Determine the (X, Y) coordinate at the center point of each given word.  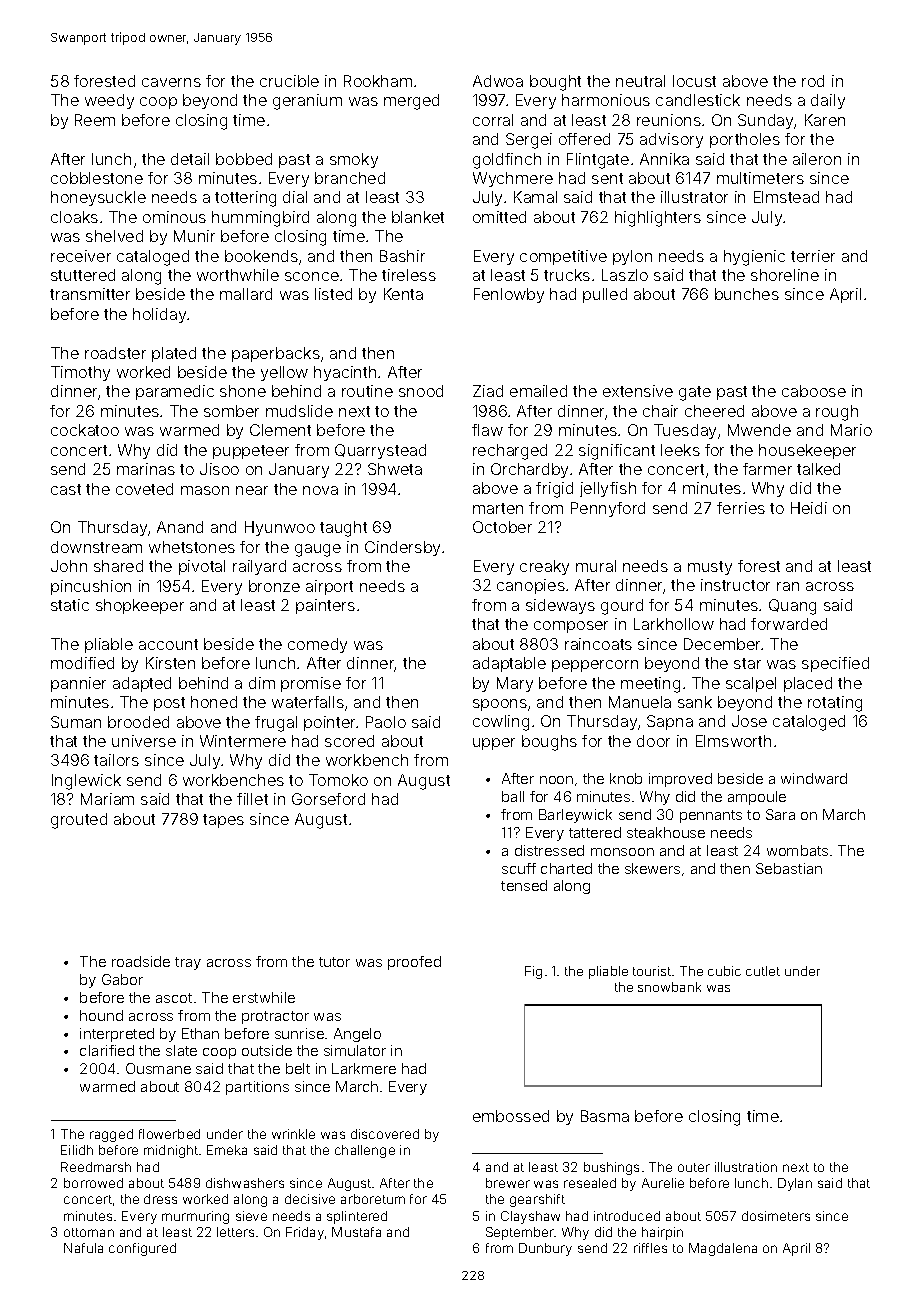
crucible (289, 81)
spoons (500, 705)
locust (694, 81)
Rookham (378, 81)
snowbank (669, 987)
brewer (508, 1183)
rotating (835, 704)
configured (142, 1249)
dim (262, 683)
